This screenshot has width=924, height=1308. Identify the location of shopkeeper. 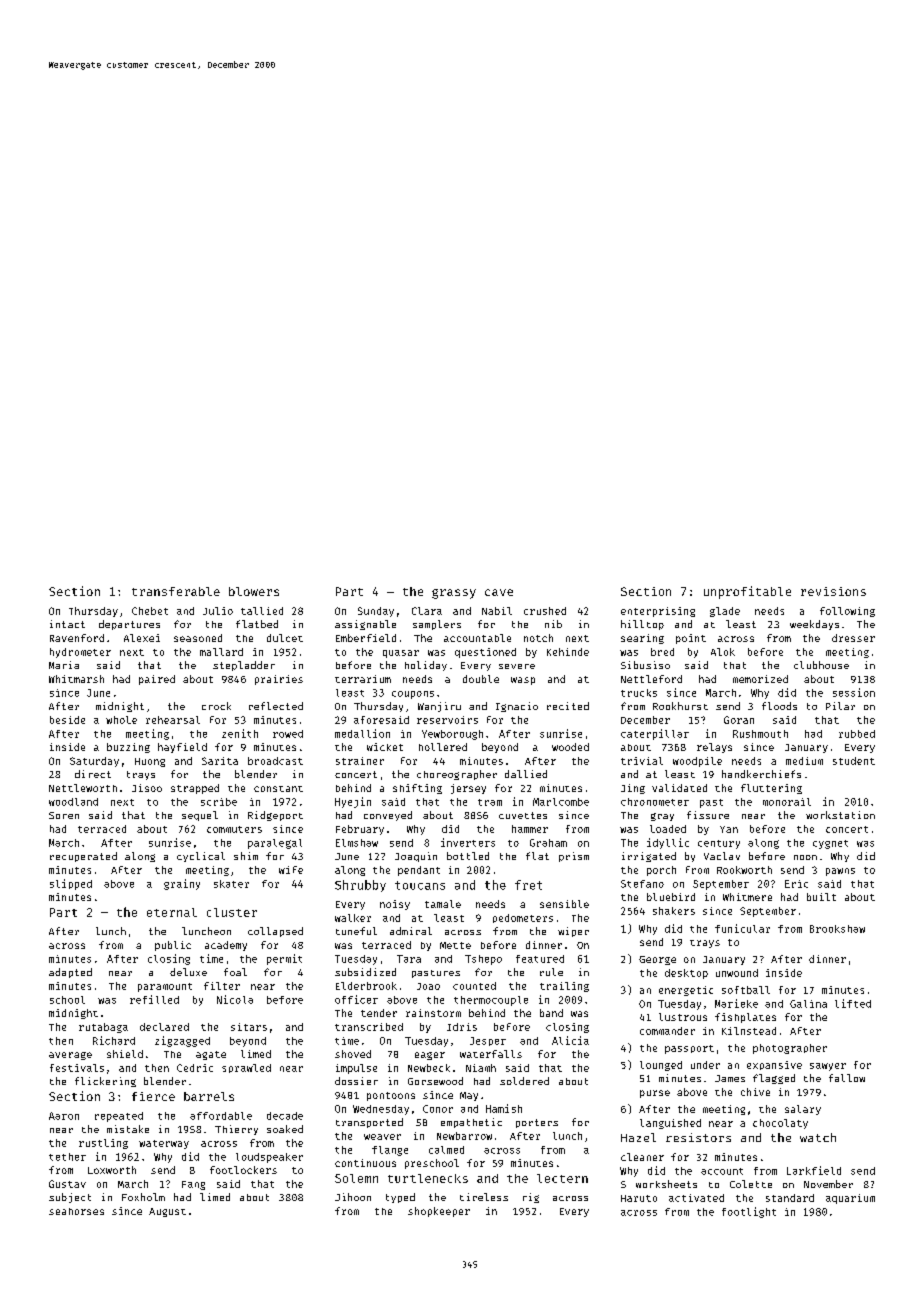
(439, 1212).
